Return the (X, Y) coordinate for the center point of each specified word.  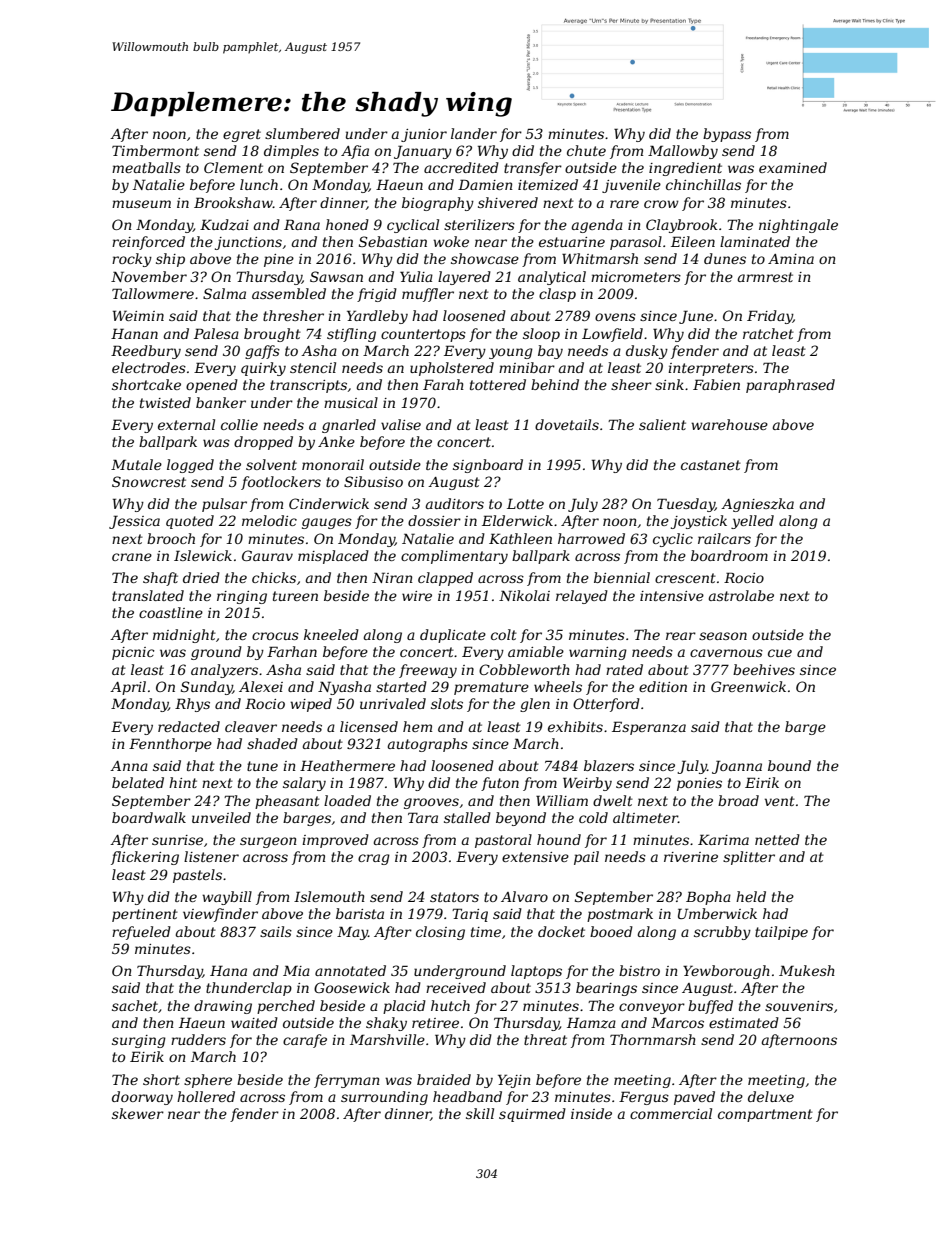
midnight (184, 636)
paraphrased (790, 386)
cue (780, 653)
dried (201, 577)
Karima (723, 839)
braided (444, 1079)
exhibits (575, 726)
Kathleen (520, 538)
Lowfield (612, 335)
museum (141, 204)
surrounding (384, 1098)
